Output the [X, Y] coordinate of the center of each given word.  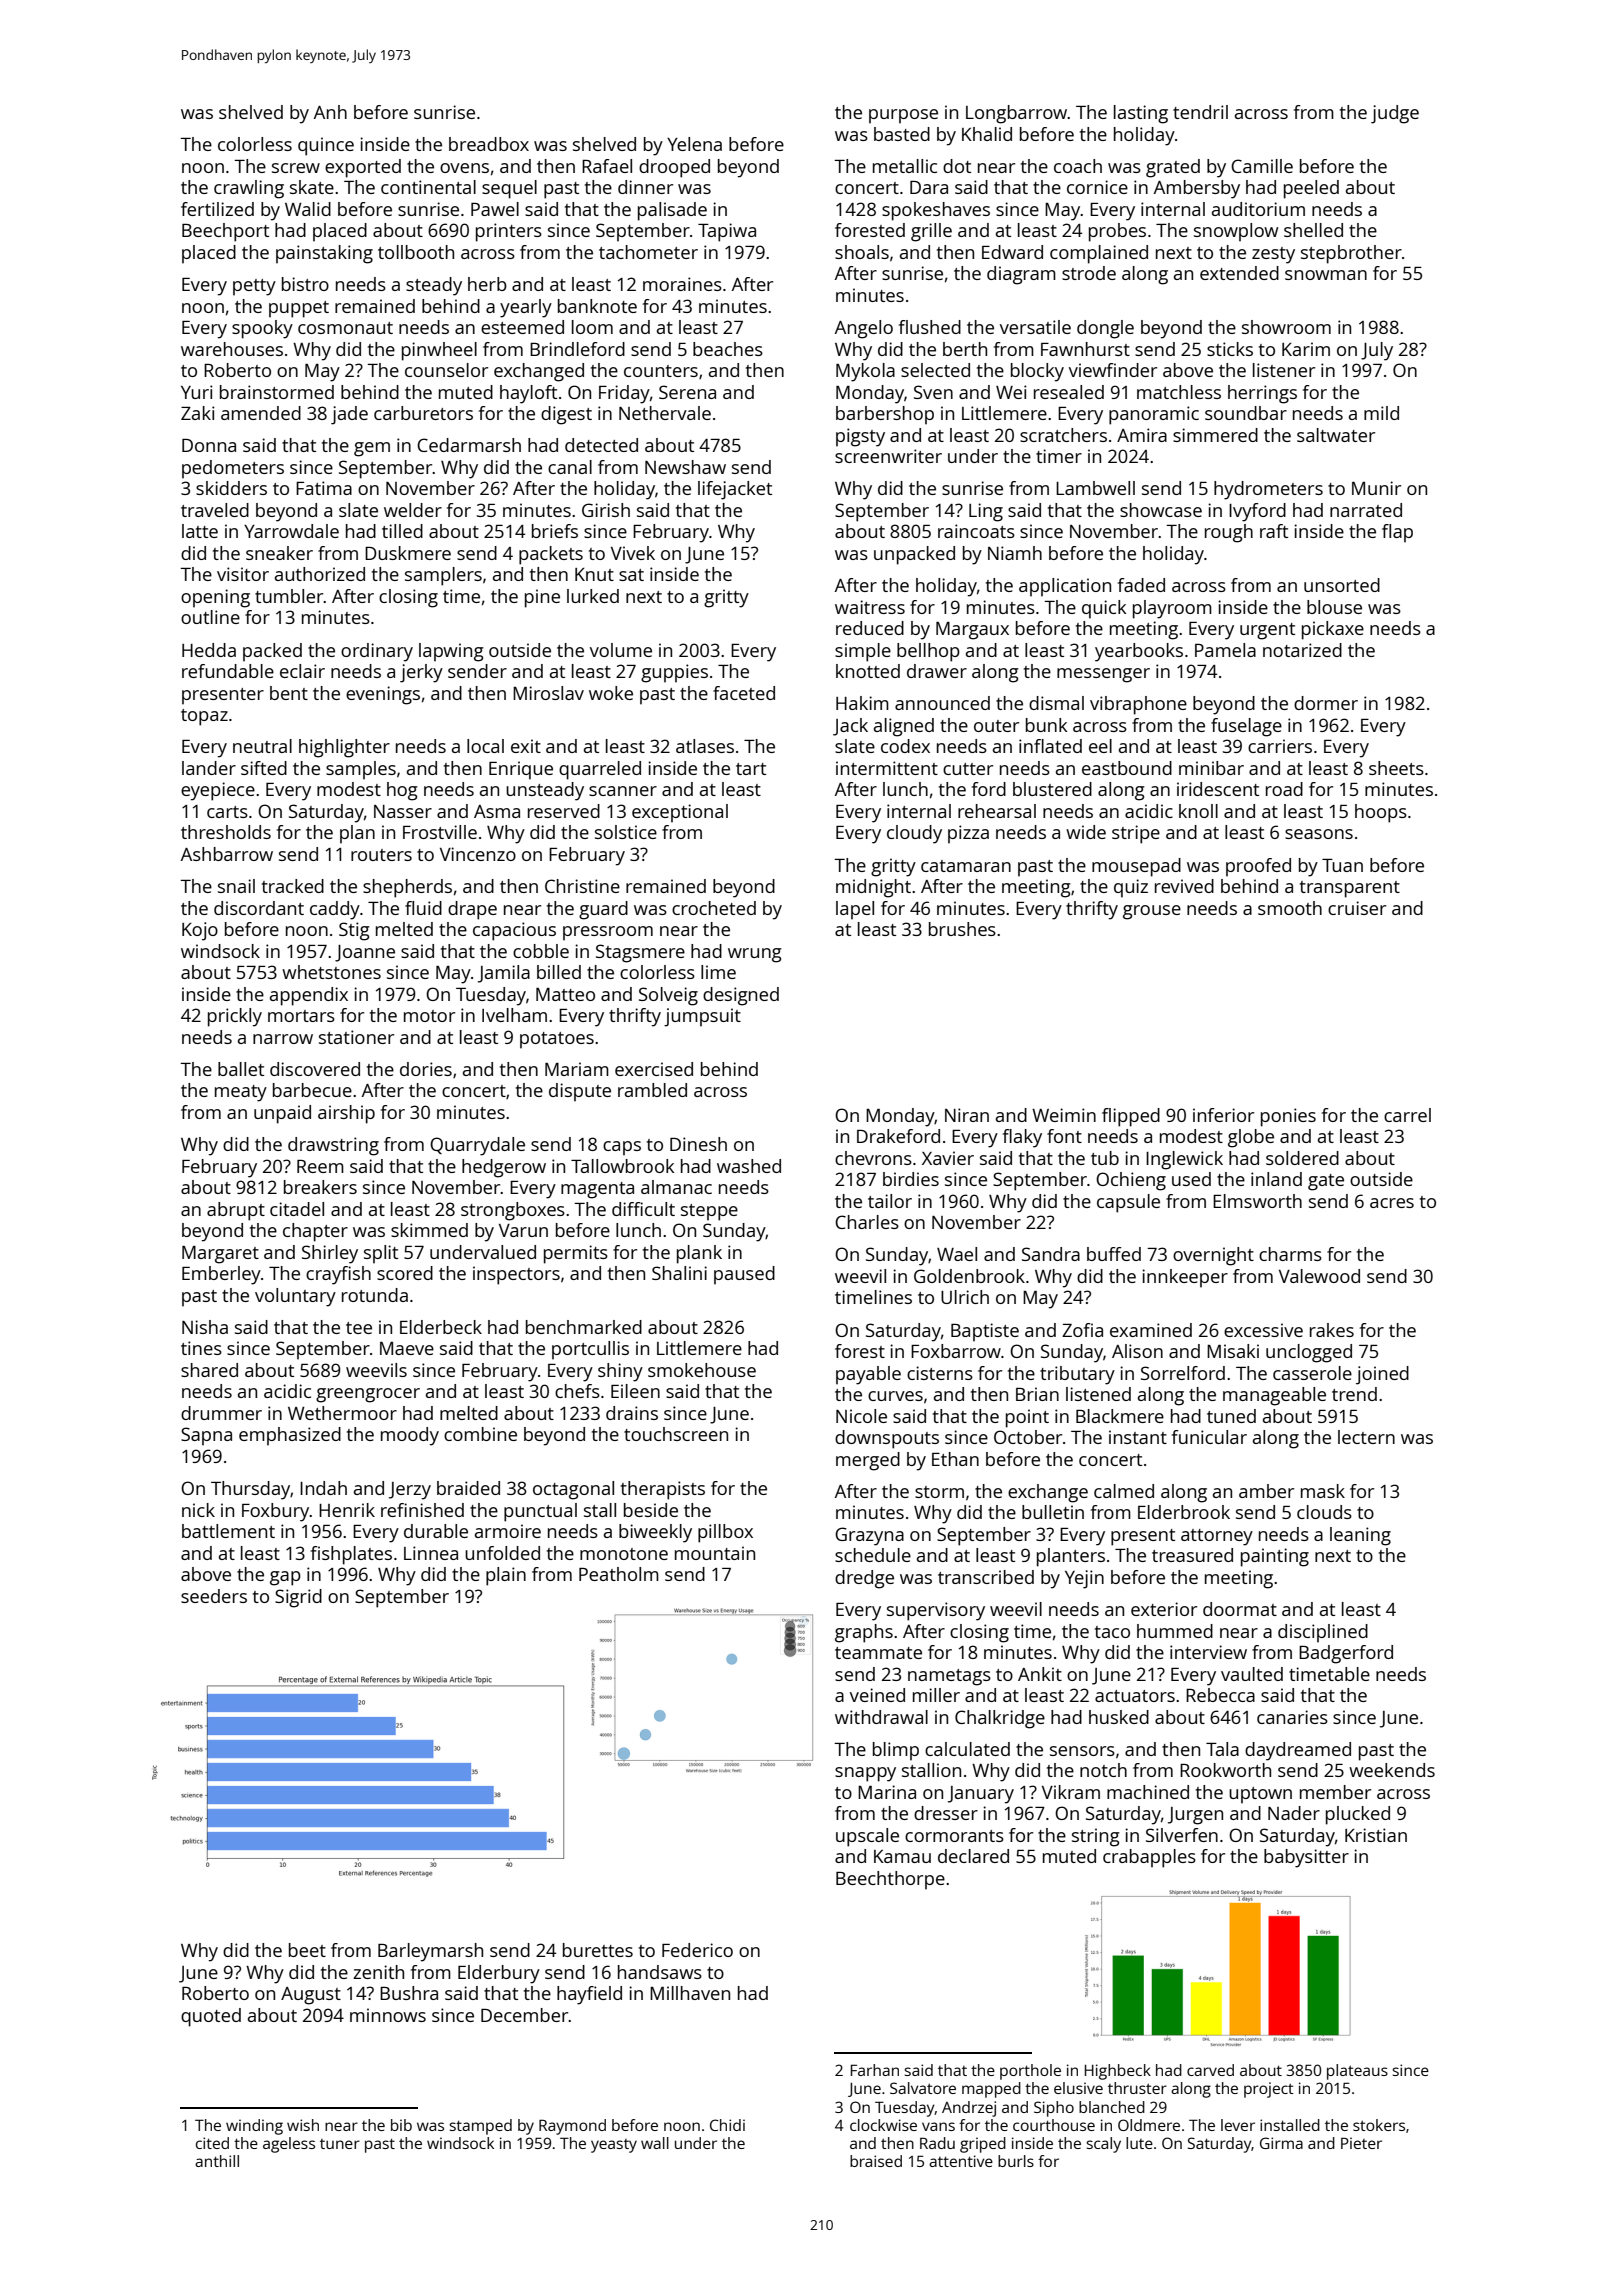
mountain [715, 1553]
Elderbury [499, 1974]
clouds [1324, 1512]
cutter [968, 769]
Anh [330, 112]
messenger [1103, 675]
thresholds [226, 832]
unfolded [502, 1553]
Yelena [694, 144]
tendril [1200, 112]
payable [868, 1375]
